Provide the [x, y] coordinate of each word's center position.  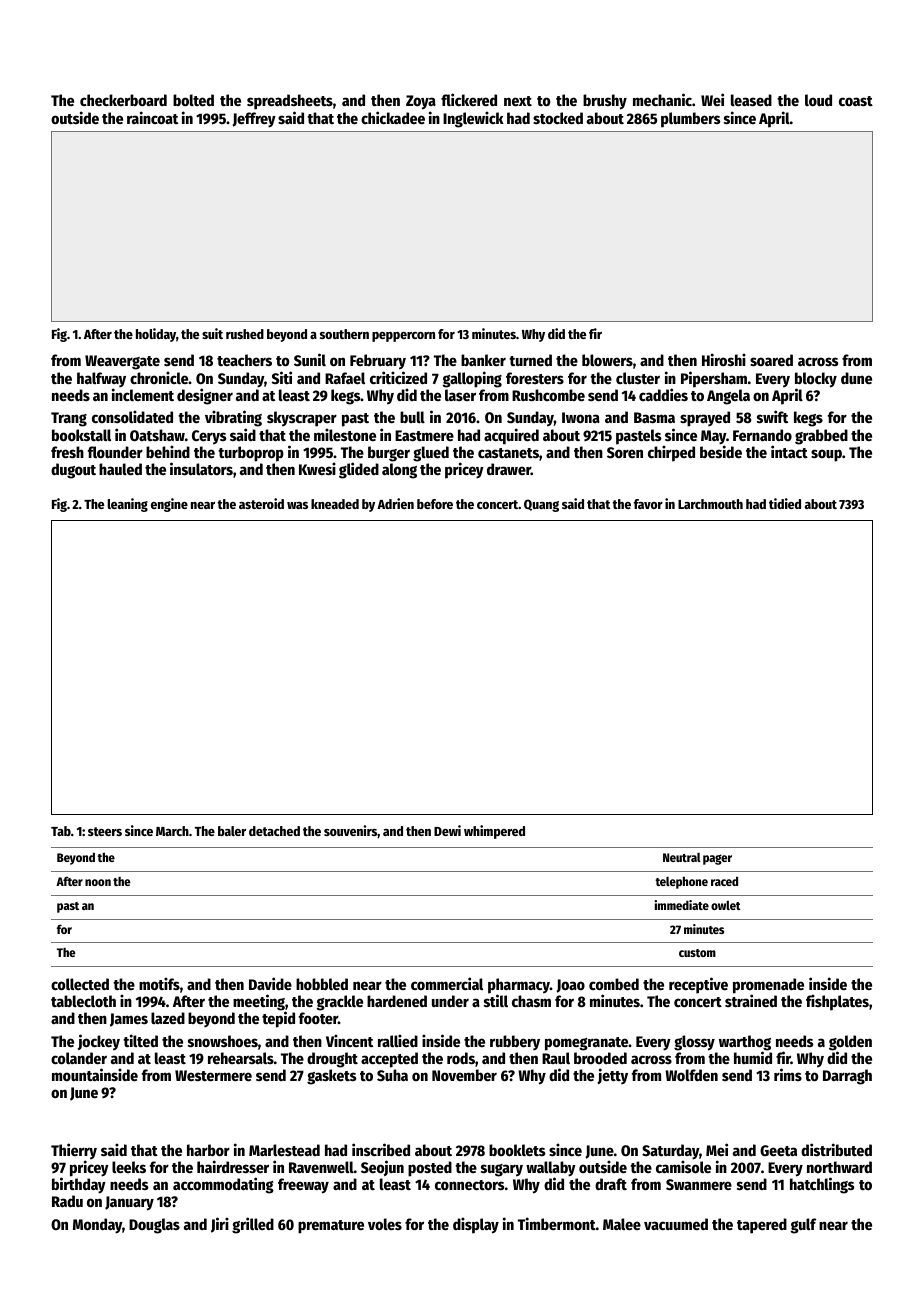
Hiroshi [724, 359]
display [476, 1225]
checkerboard [123, 100]
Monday [97, 1226]
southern [344, 334]
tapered [762, 1226]
